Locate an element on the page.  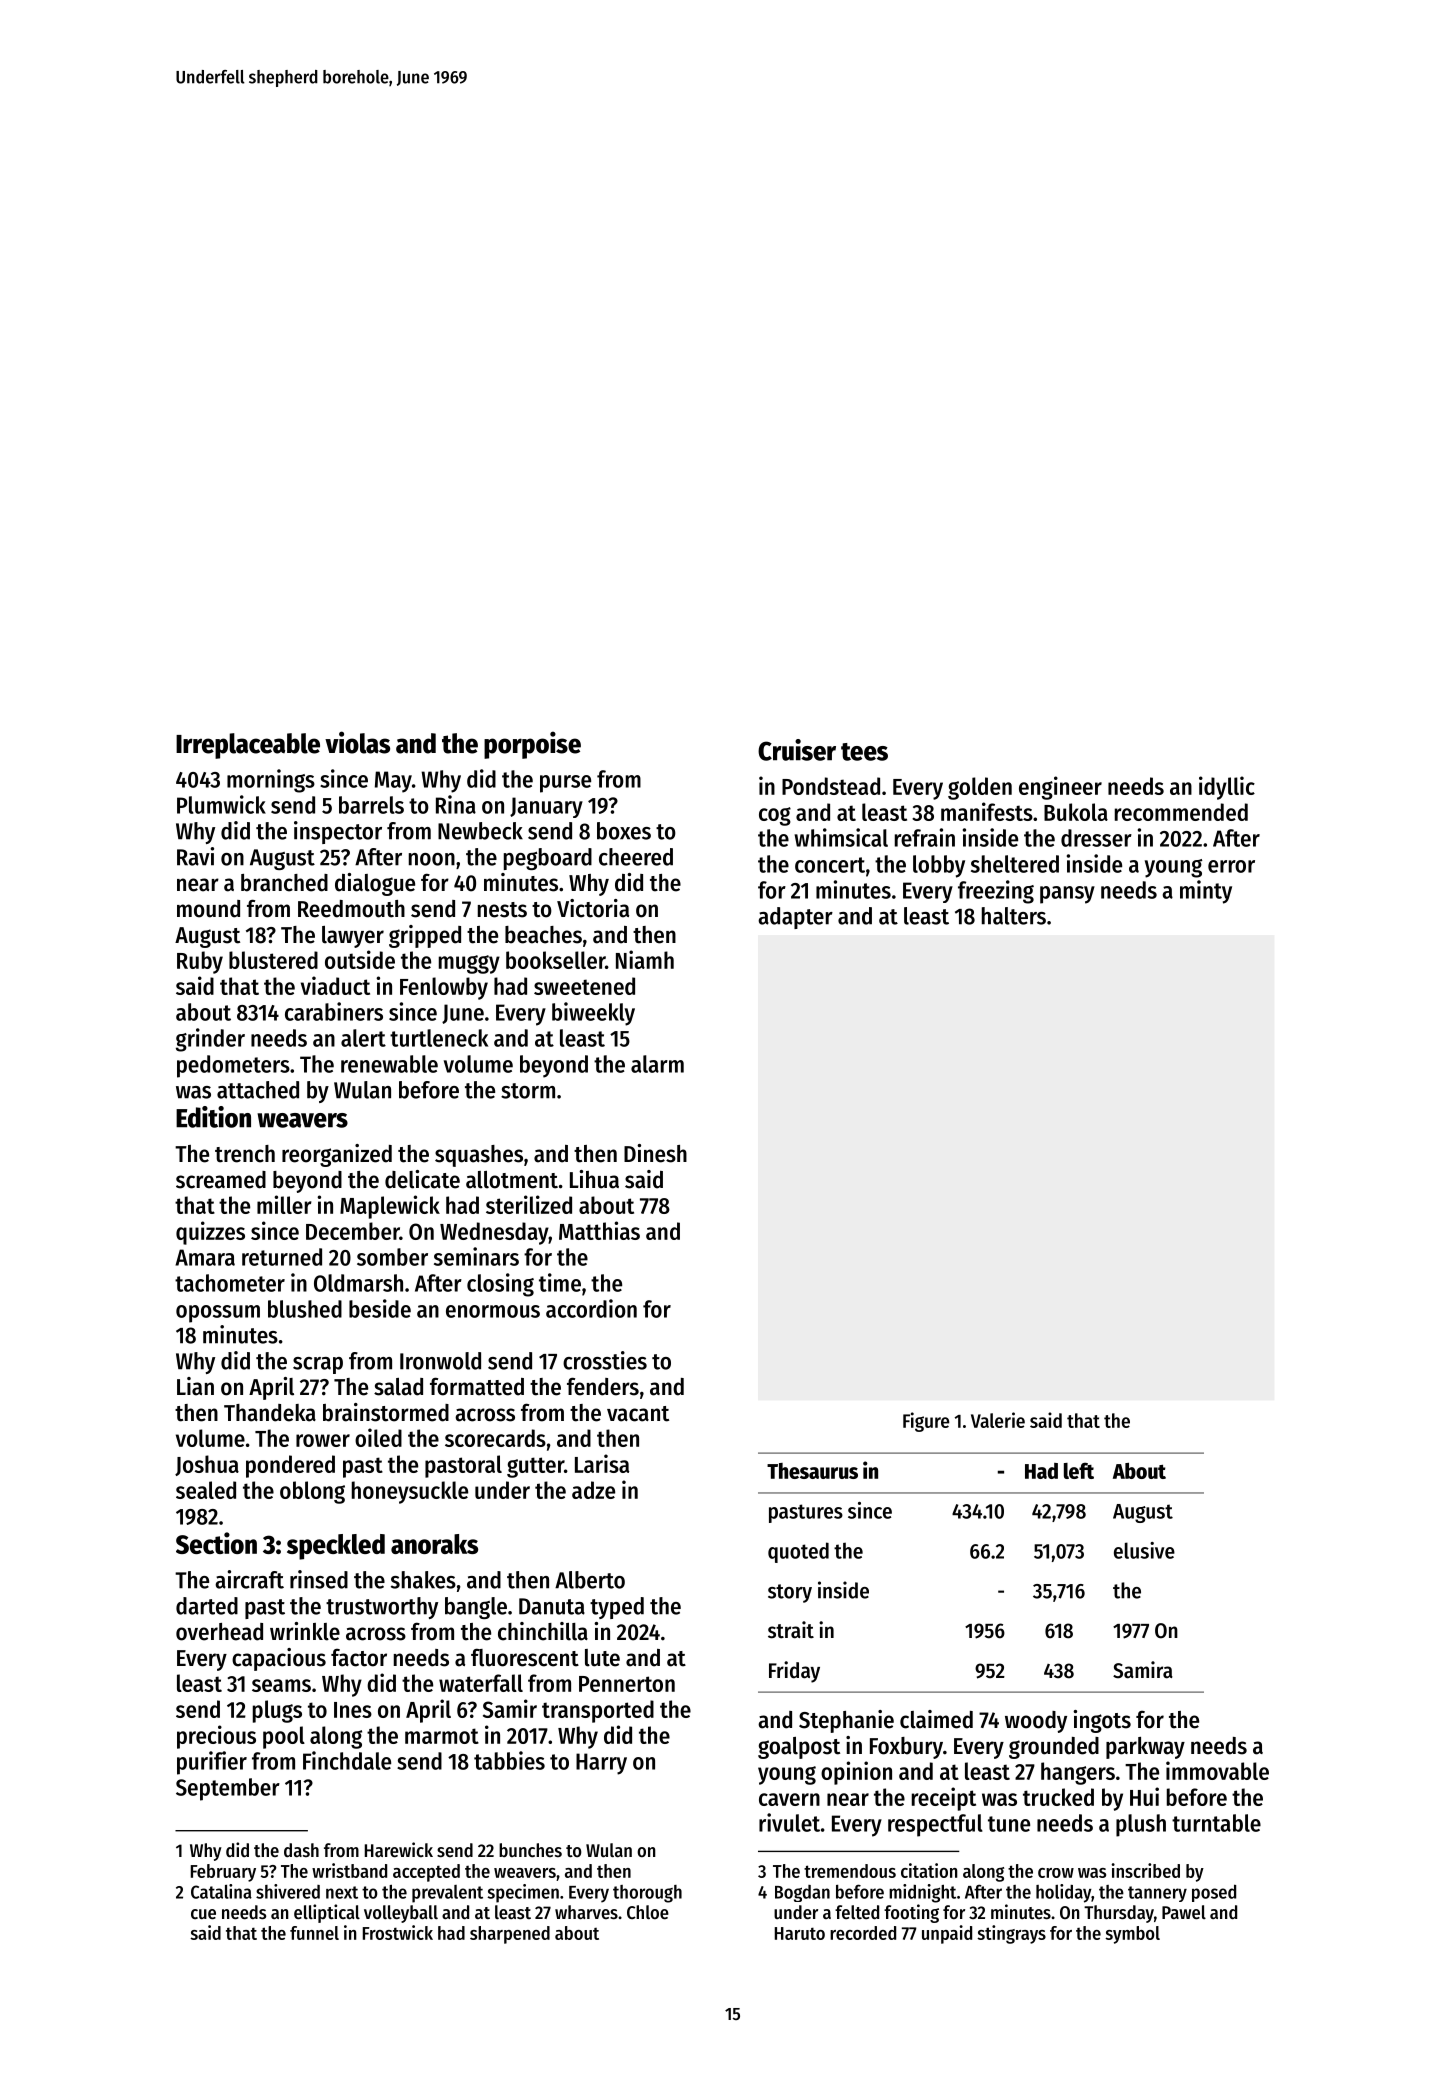
Irreplaceable is located at coordinates (248, 746).
